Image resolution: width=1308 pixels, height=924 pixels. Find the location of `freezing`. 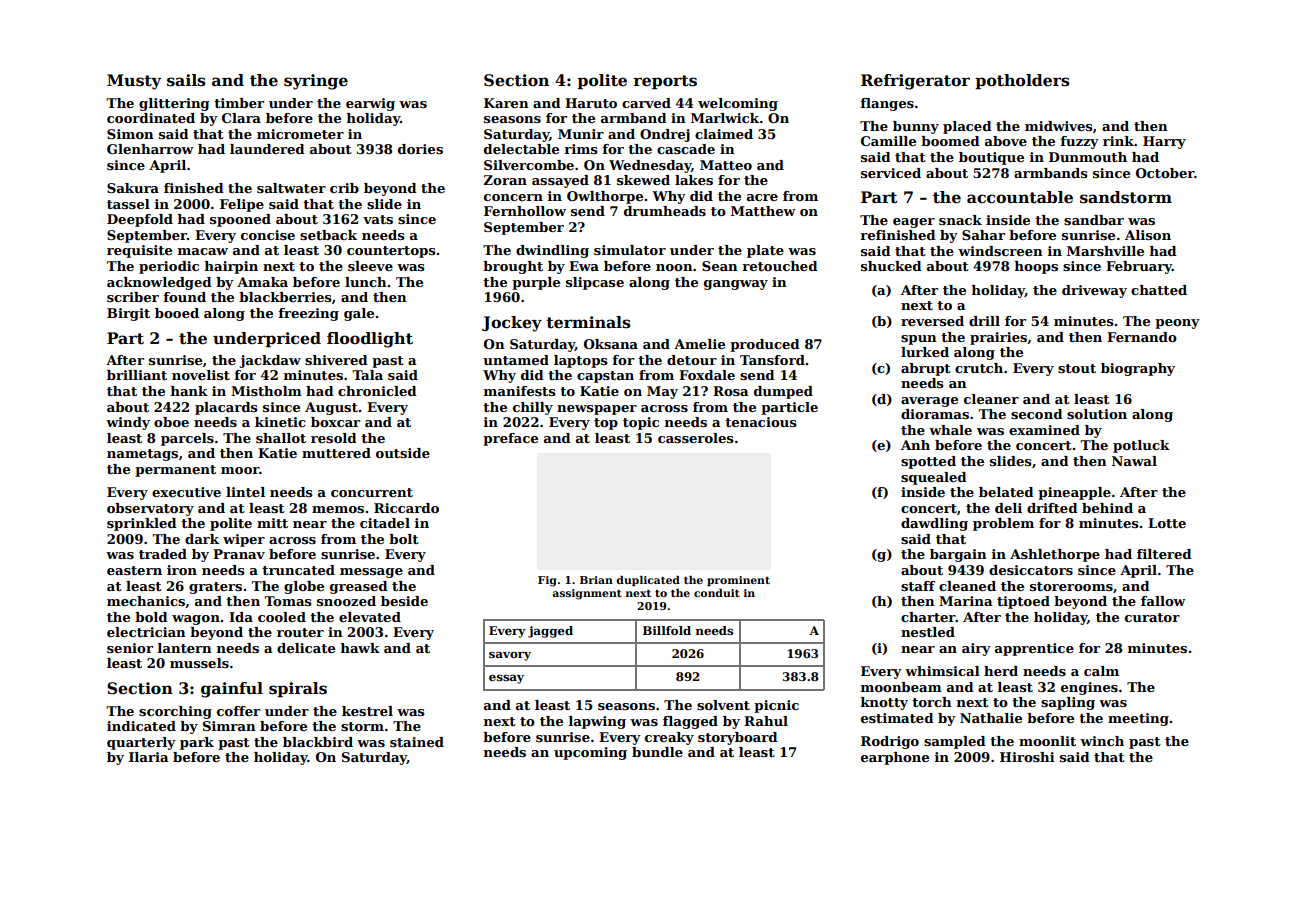

freezing is located at coordinates (308, 314).
